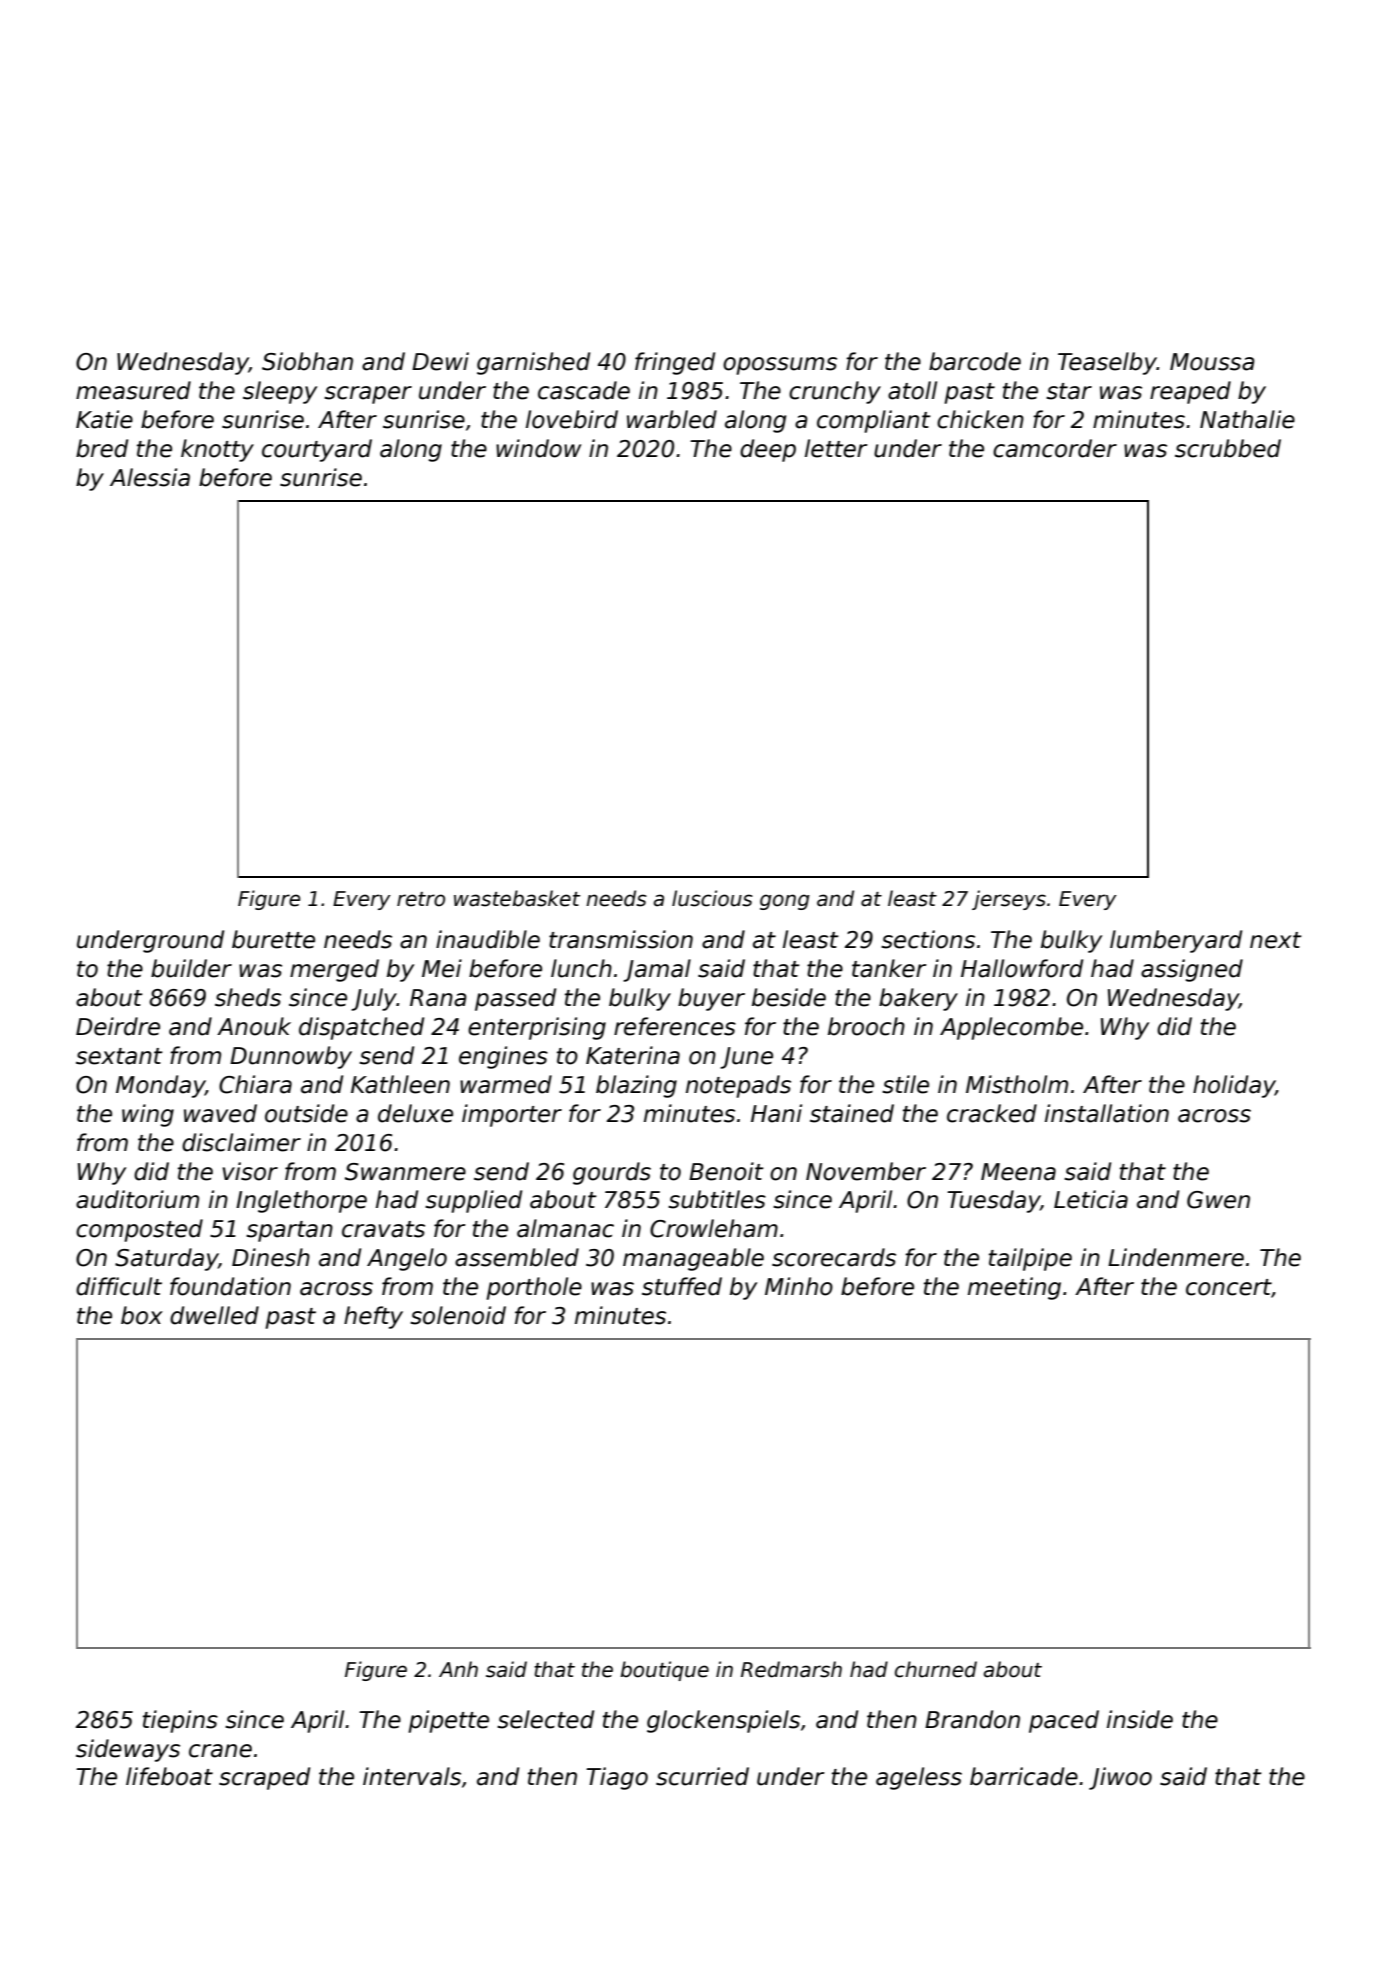 This screenshot has width=1386, height=1969. What do you see at coordinates (150, 477) in the screenshot?
I see `Alessia` at bounding box center [150, 477].
